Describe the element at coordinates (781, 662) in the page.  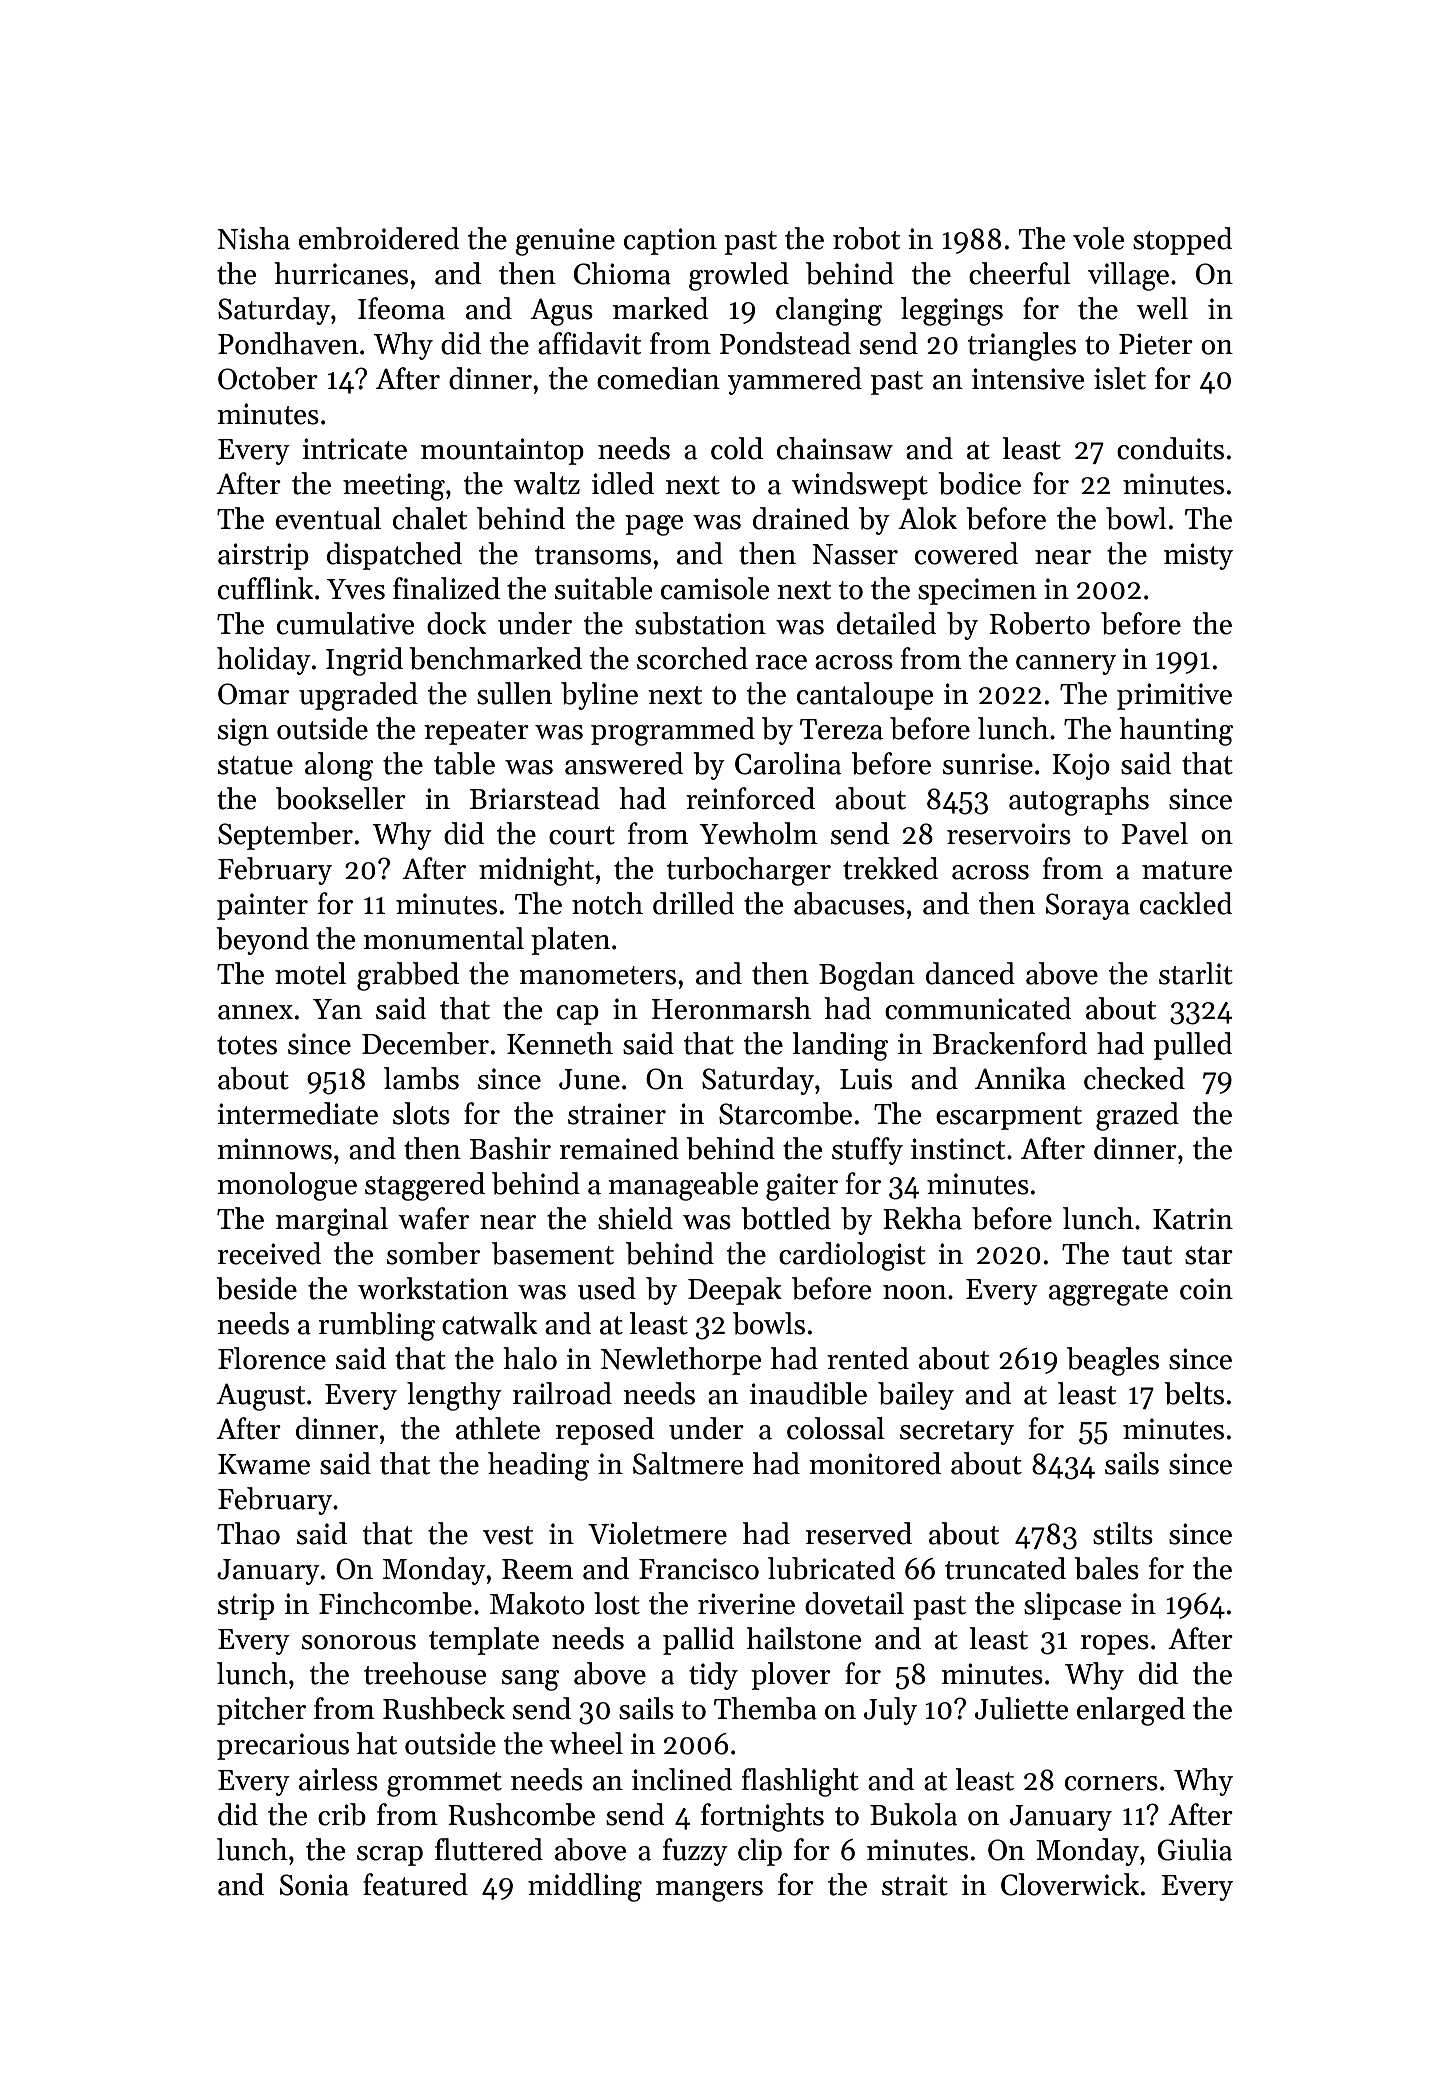
I see `race` at that location.
